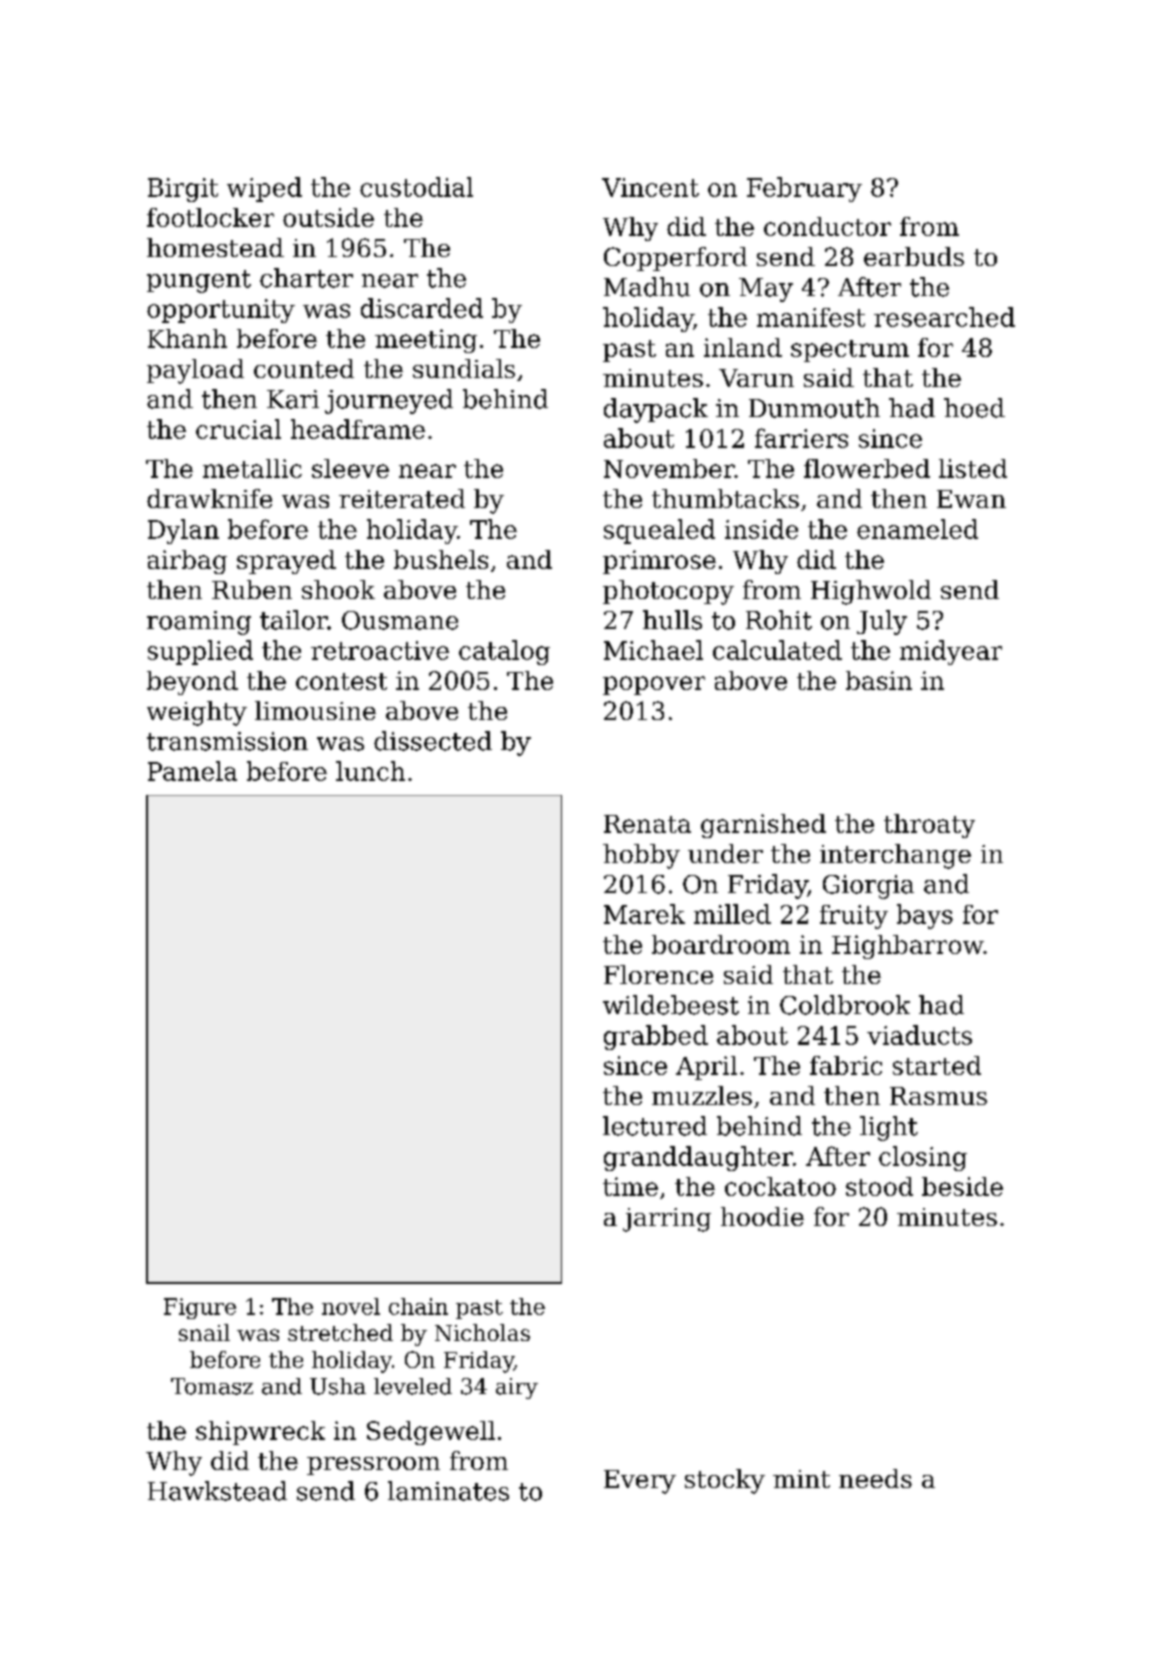 The image size is (1165, 1654). I want to click on tailor, so click(293, 620).
